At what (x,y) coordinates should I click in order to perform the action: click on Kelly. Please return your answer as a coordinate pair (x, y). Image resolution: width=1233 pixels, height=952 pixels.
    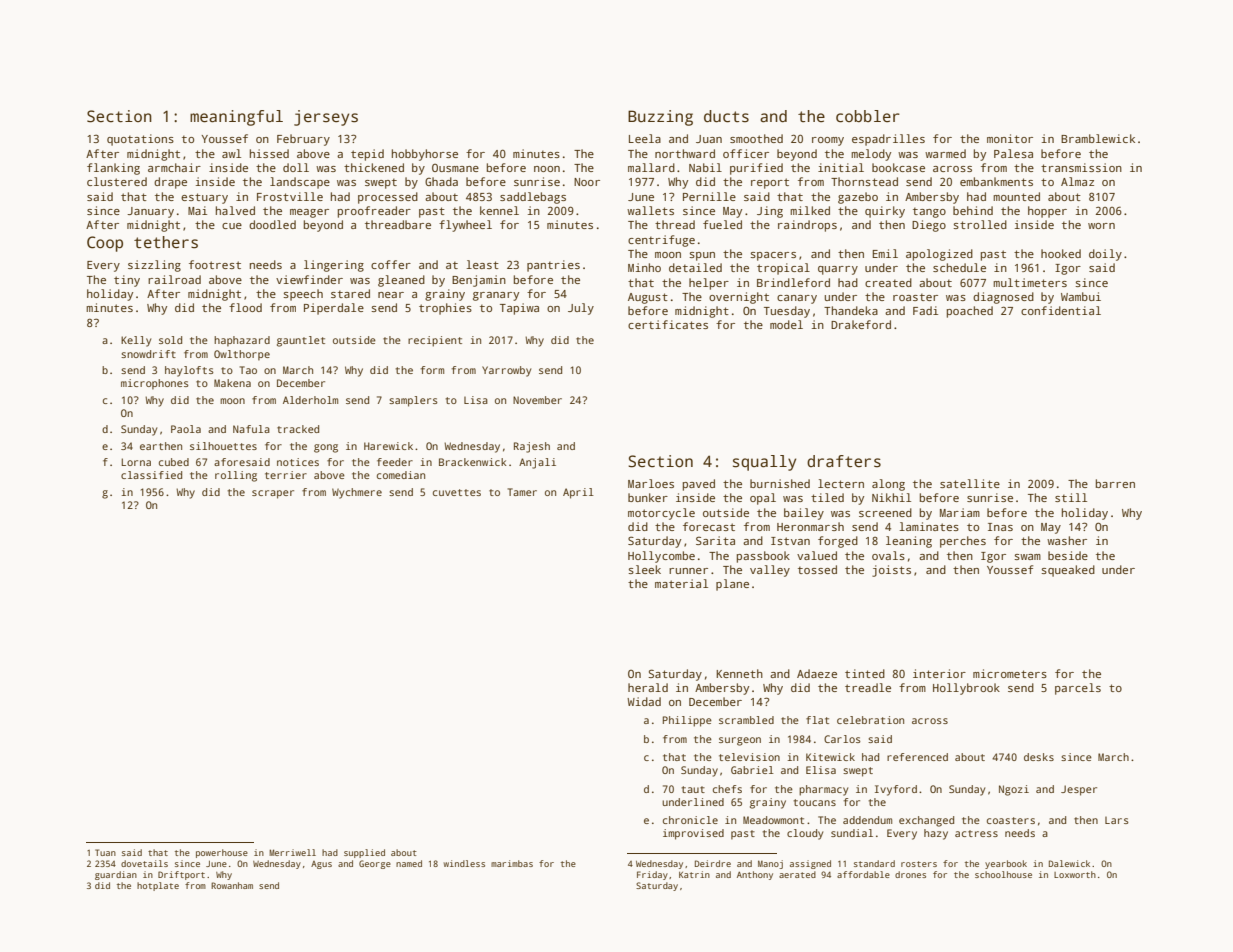
    Looking at the image, I should click on (136, 341).
